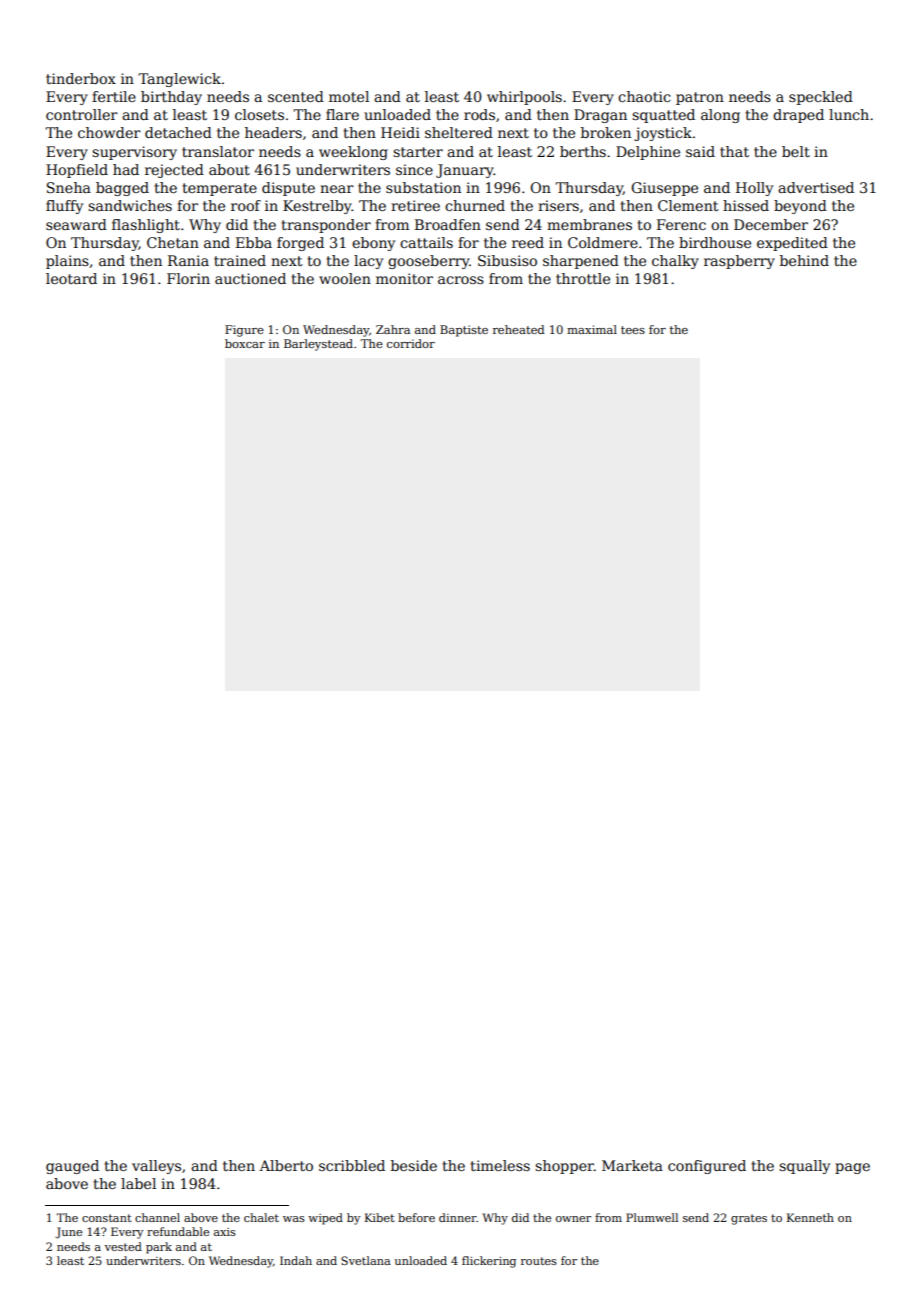 The image size is (924, 1308). Describe the element at coordinates (318, 345) in the screenshot. I see `Barleystead` at that location.
